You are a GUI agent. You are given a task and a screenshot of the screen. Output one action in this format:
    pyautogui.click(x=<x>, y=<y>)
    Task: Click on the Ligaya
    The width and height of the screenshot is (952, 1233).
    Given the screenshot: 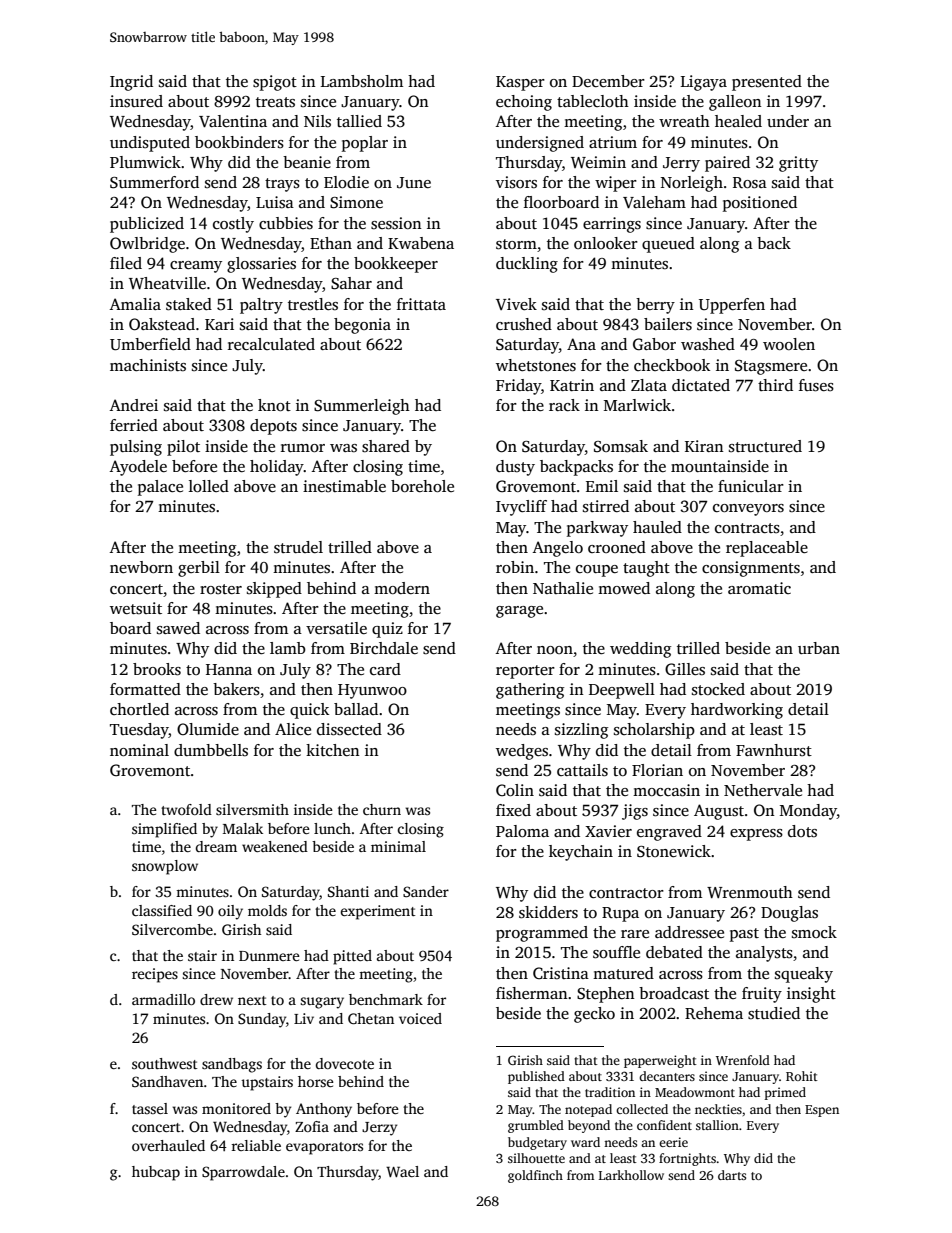 What is the action you would take?
    pyautogui.click(x=704, y=83)
